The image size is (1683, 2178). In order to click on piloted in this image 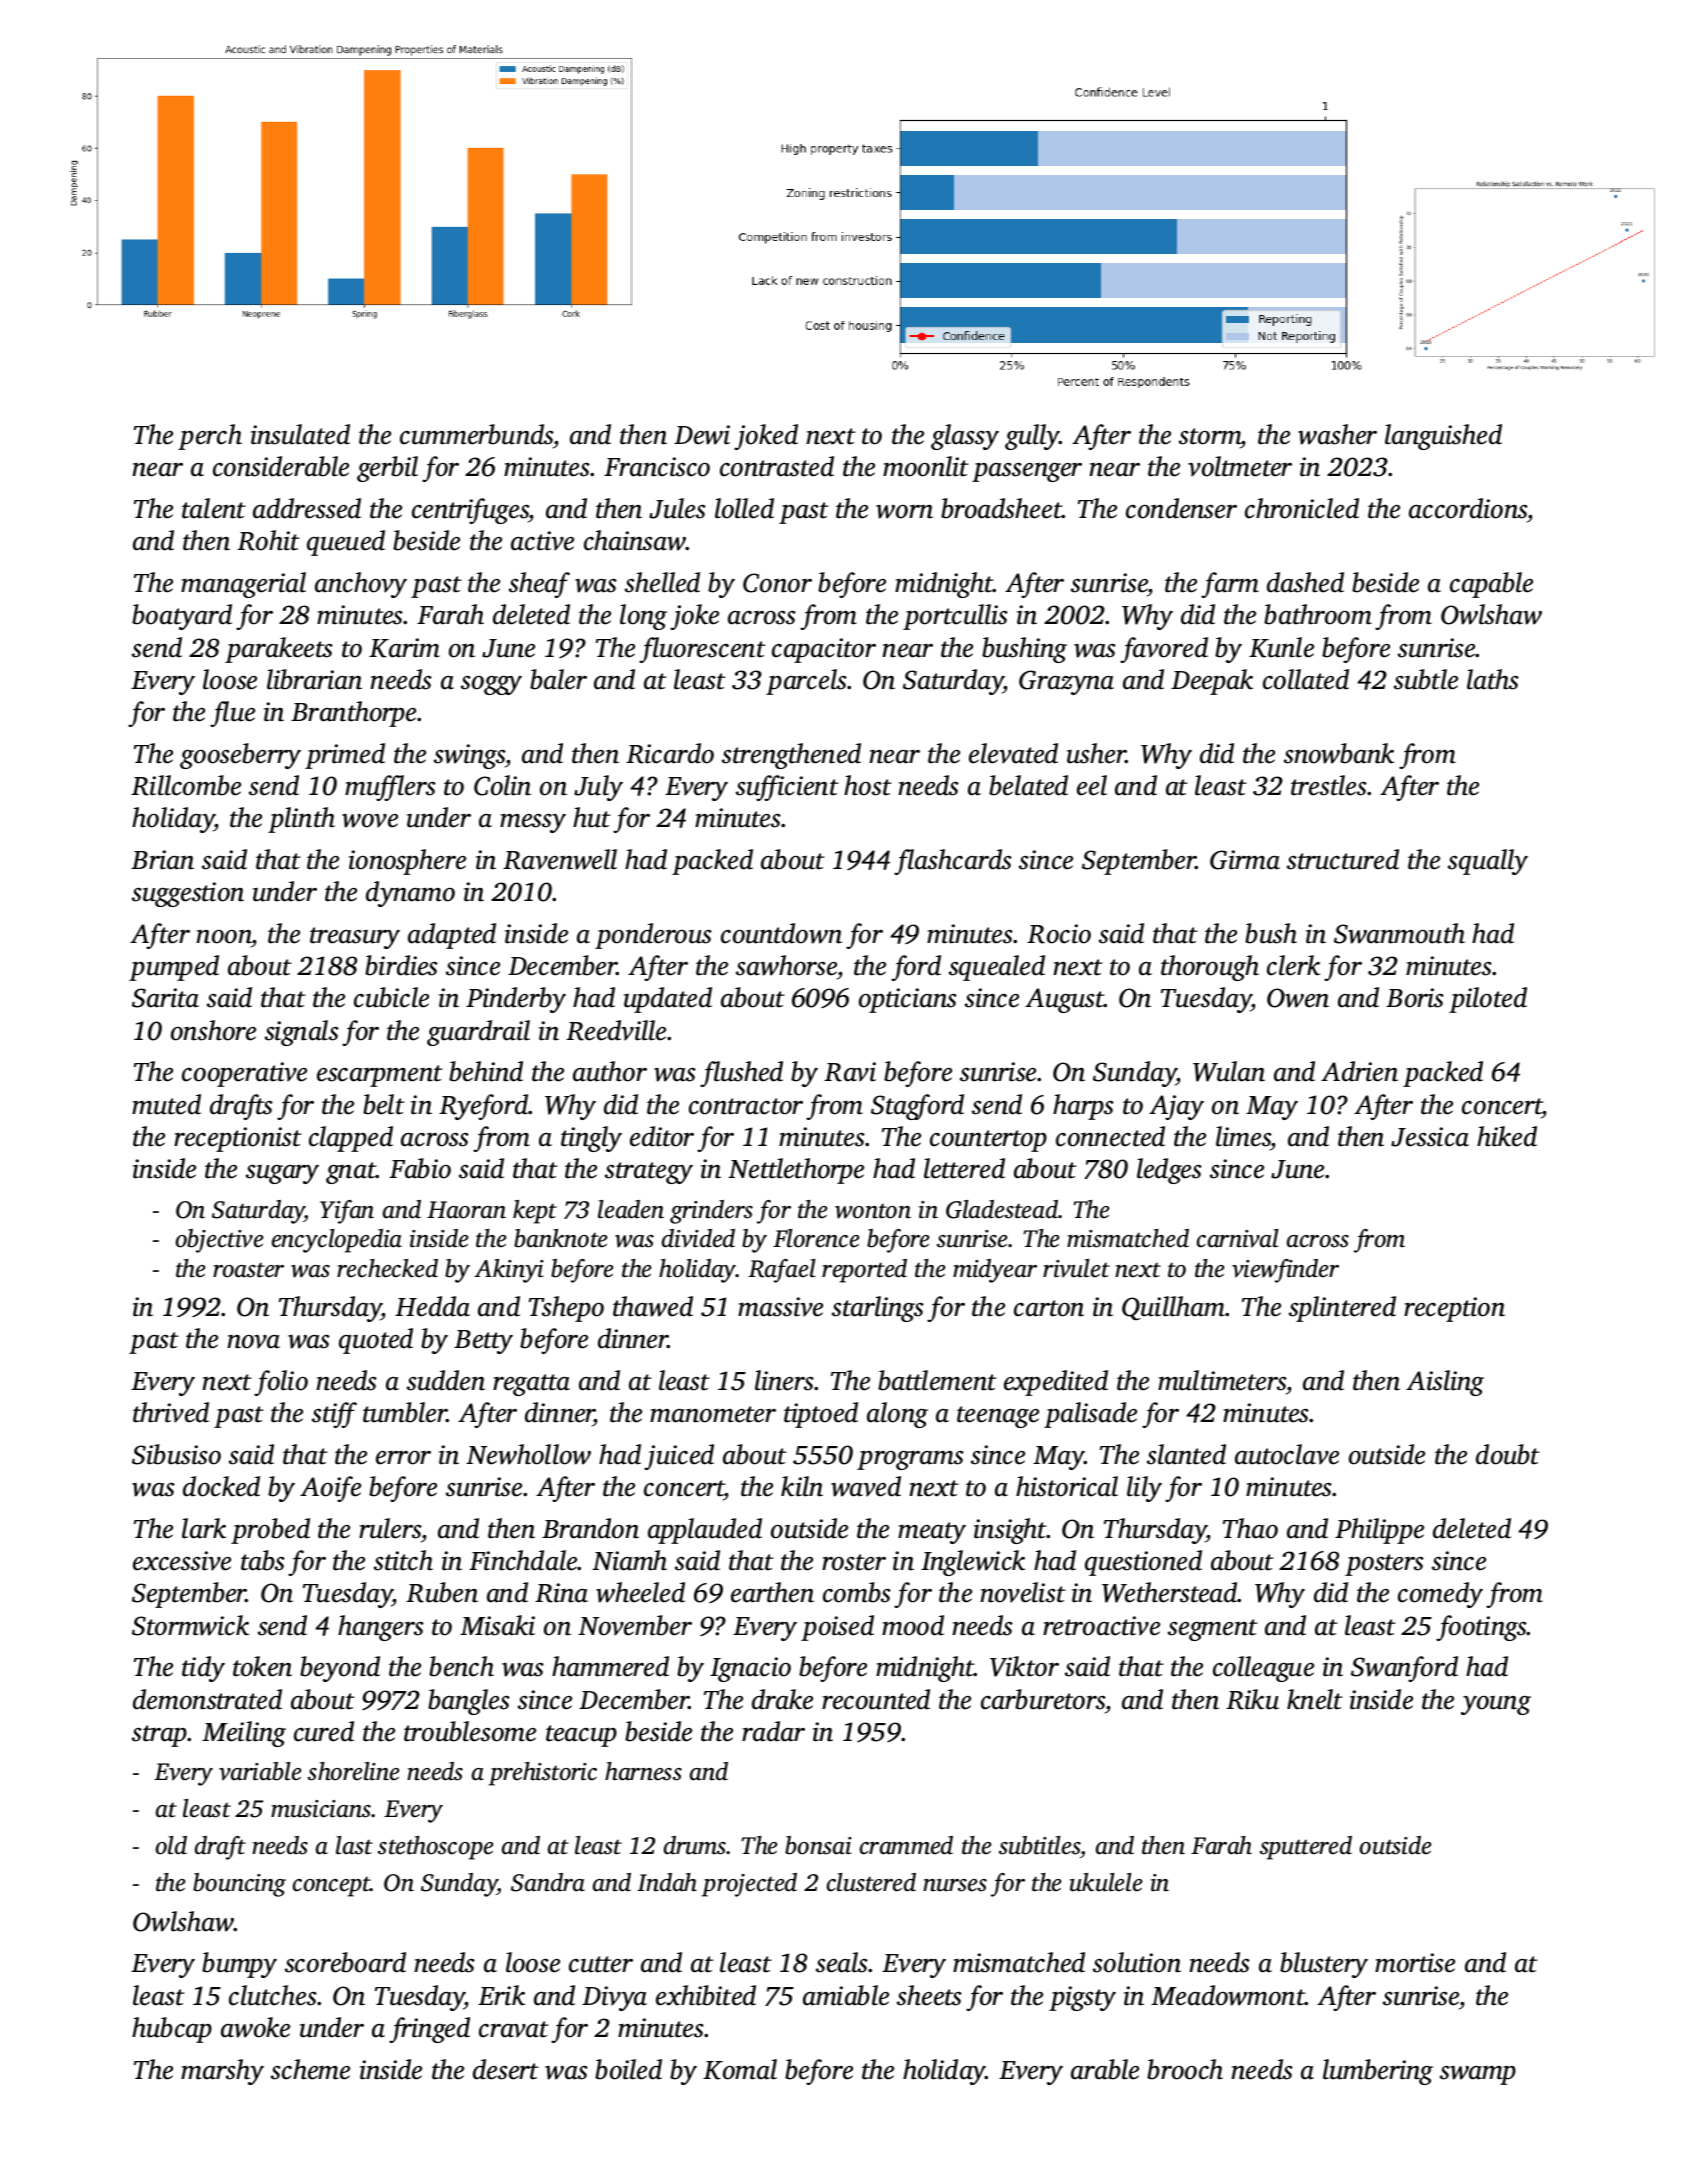, I will do `click(1488, 1000)`.
